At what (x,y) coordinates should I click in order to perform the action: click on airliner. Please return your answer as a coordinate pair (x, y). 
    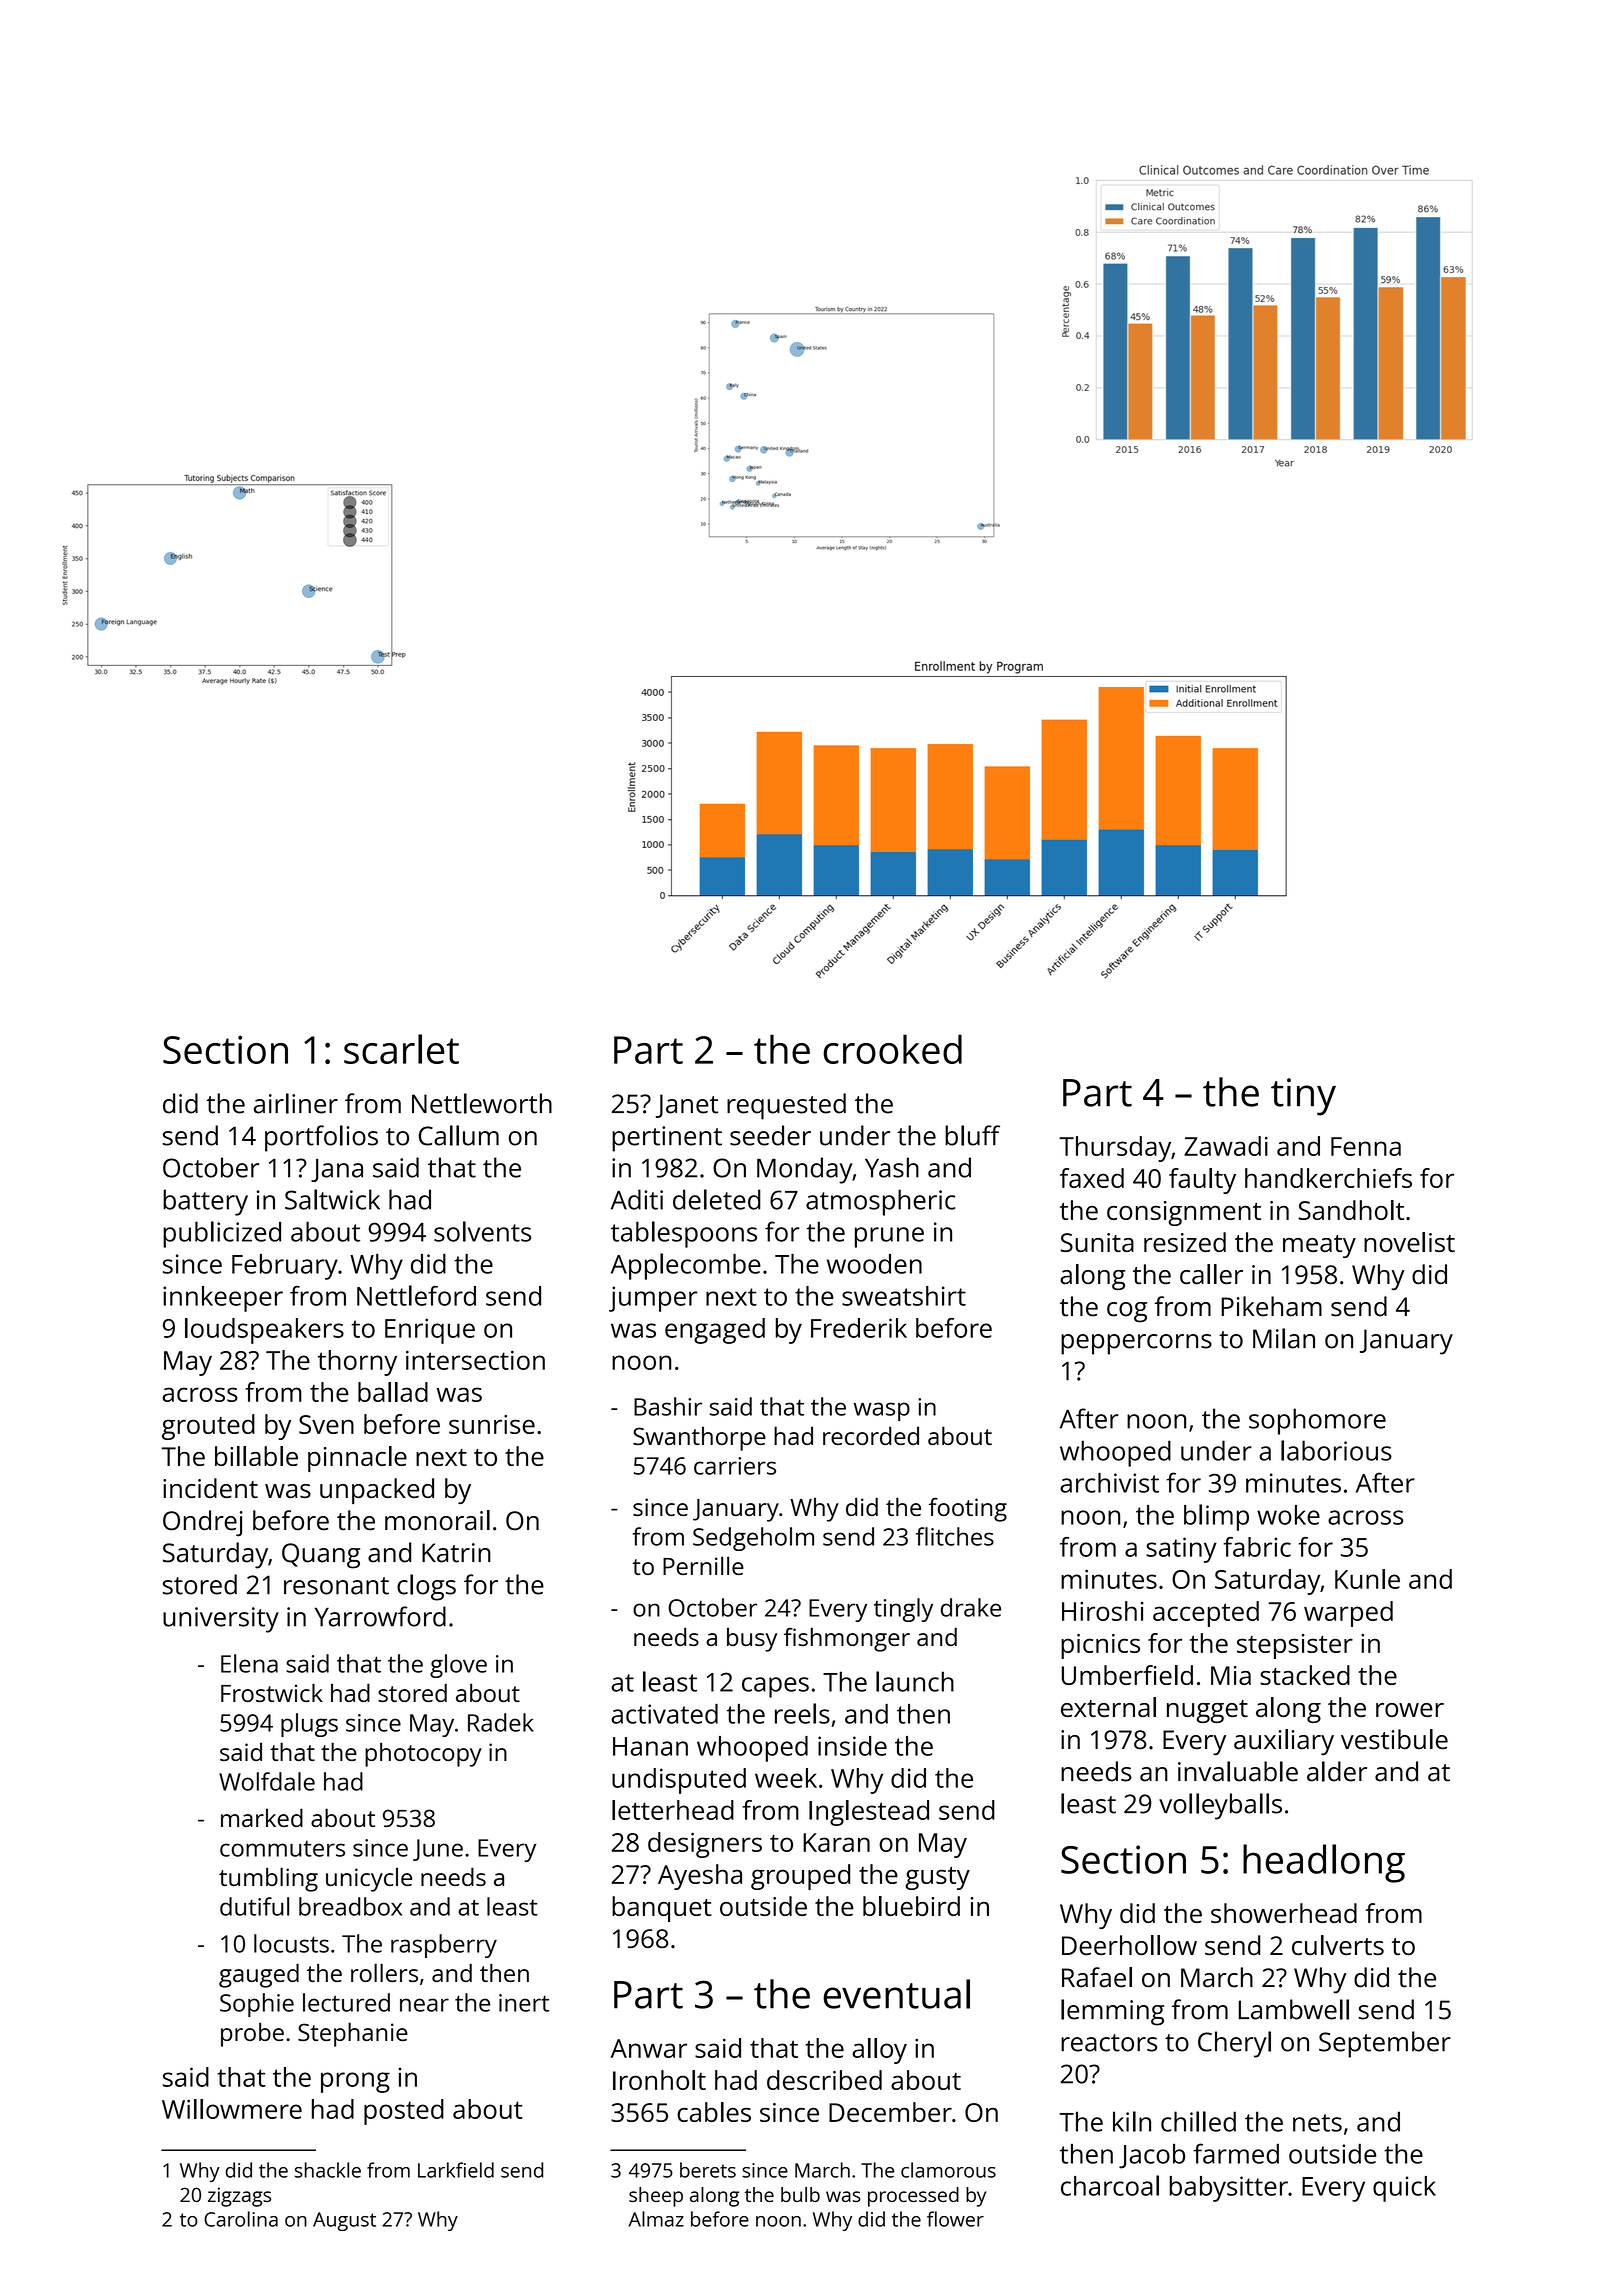
    Looking at the image, I should click on (296, 1103).
